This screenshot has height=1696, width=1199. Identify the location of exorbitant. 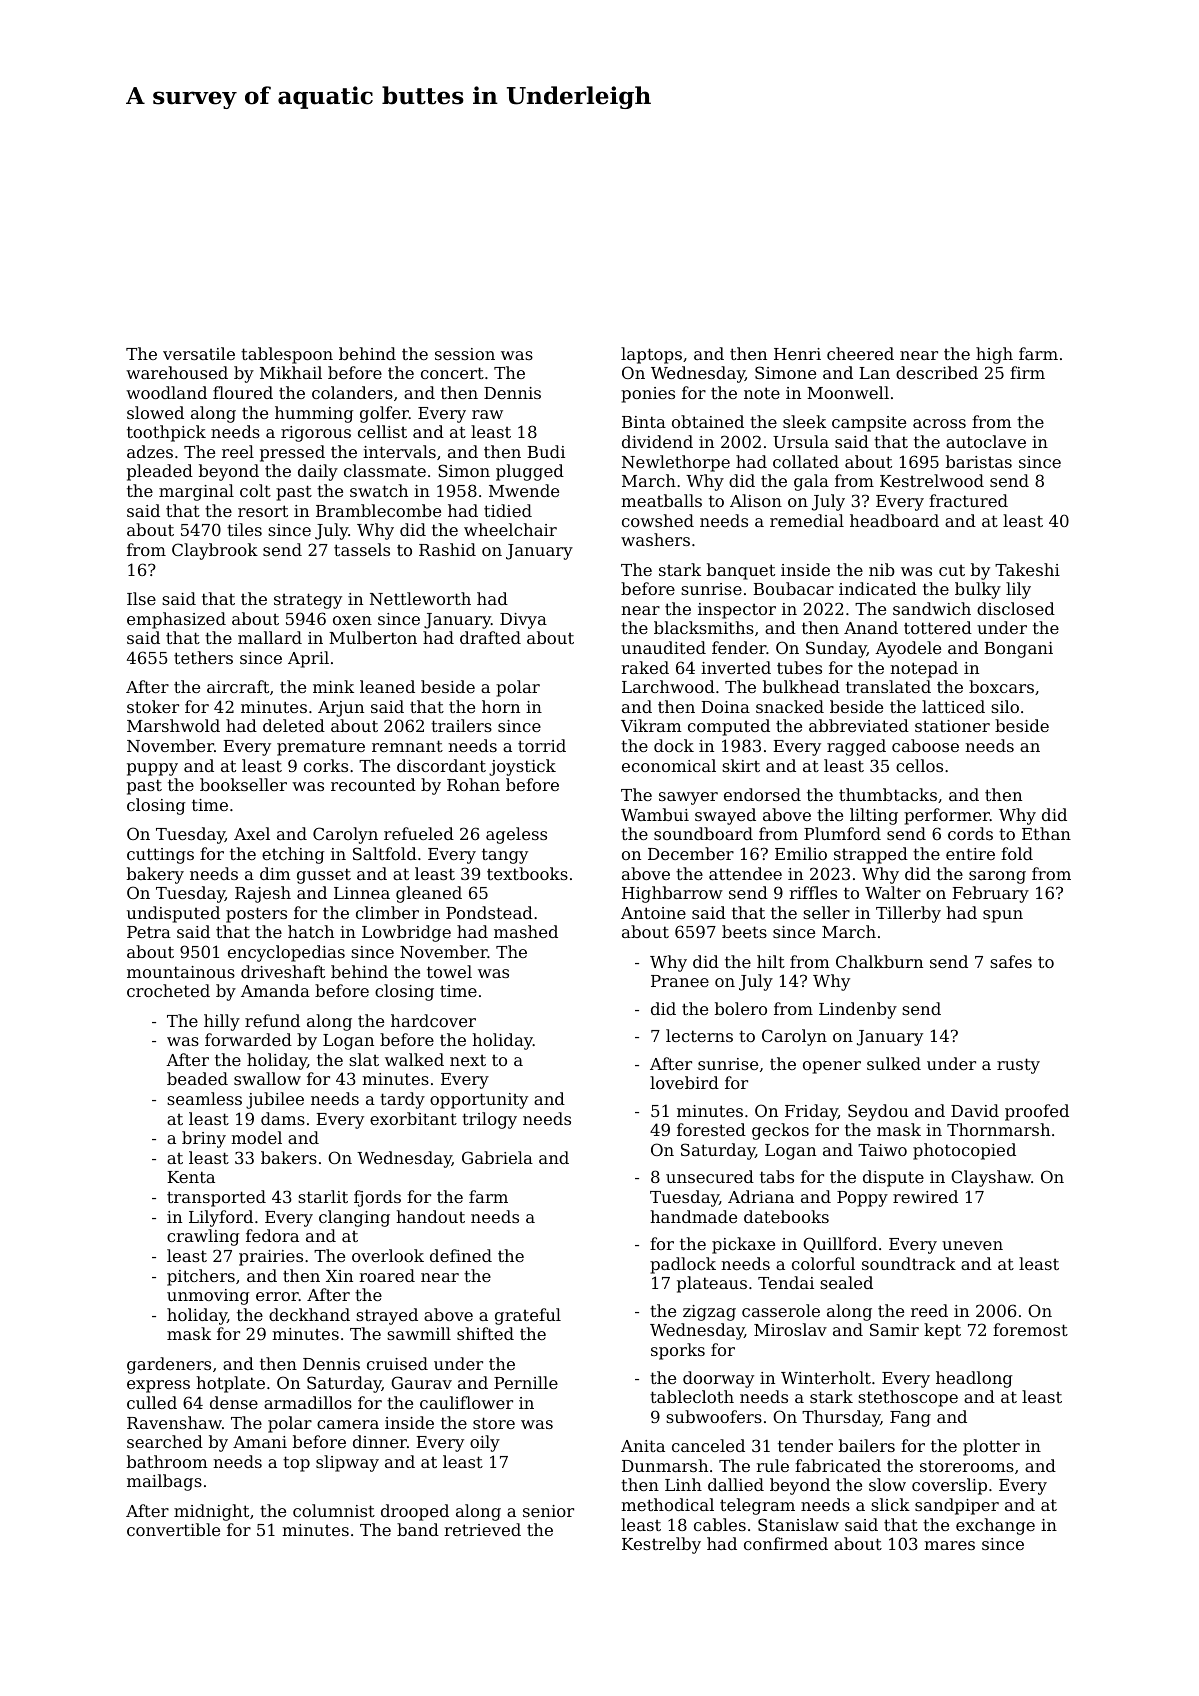
(413, 1118).
